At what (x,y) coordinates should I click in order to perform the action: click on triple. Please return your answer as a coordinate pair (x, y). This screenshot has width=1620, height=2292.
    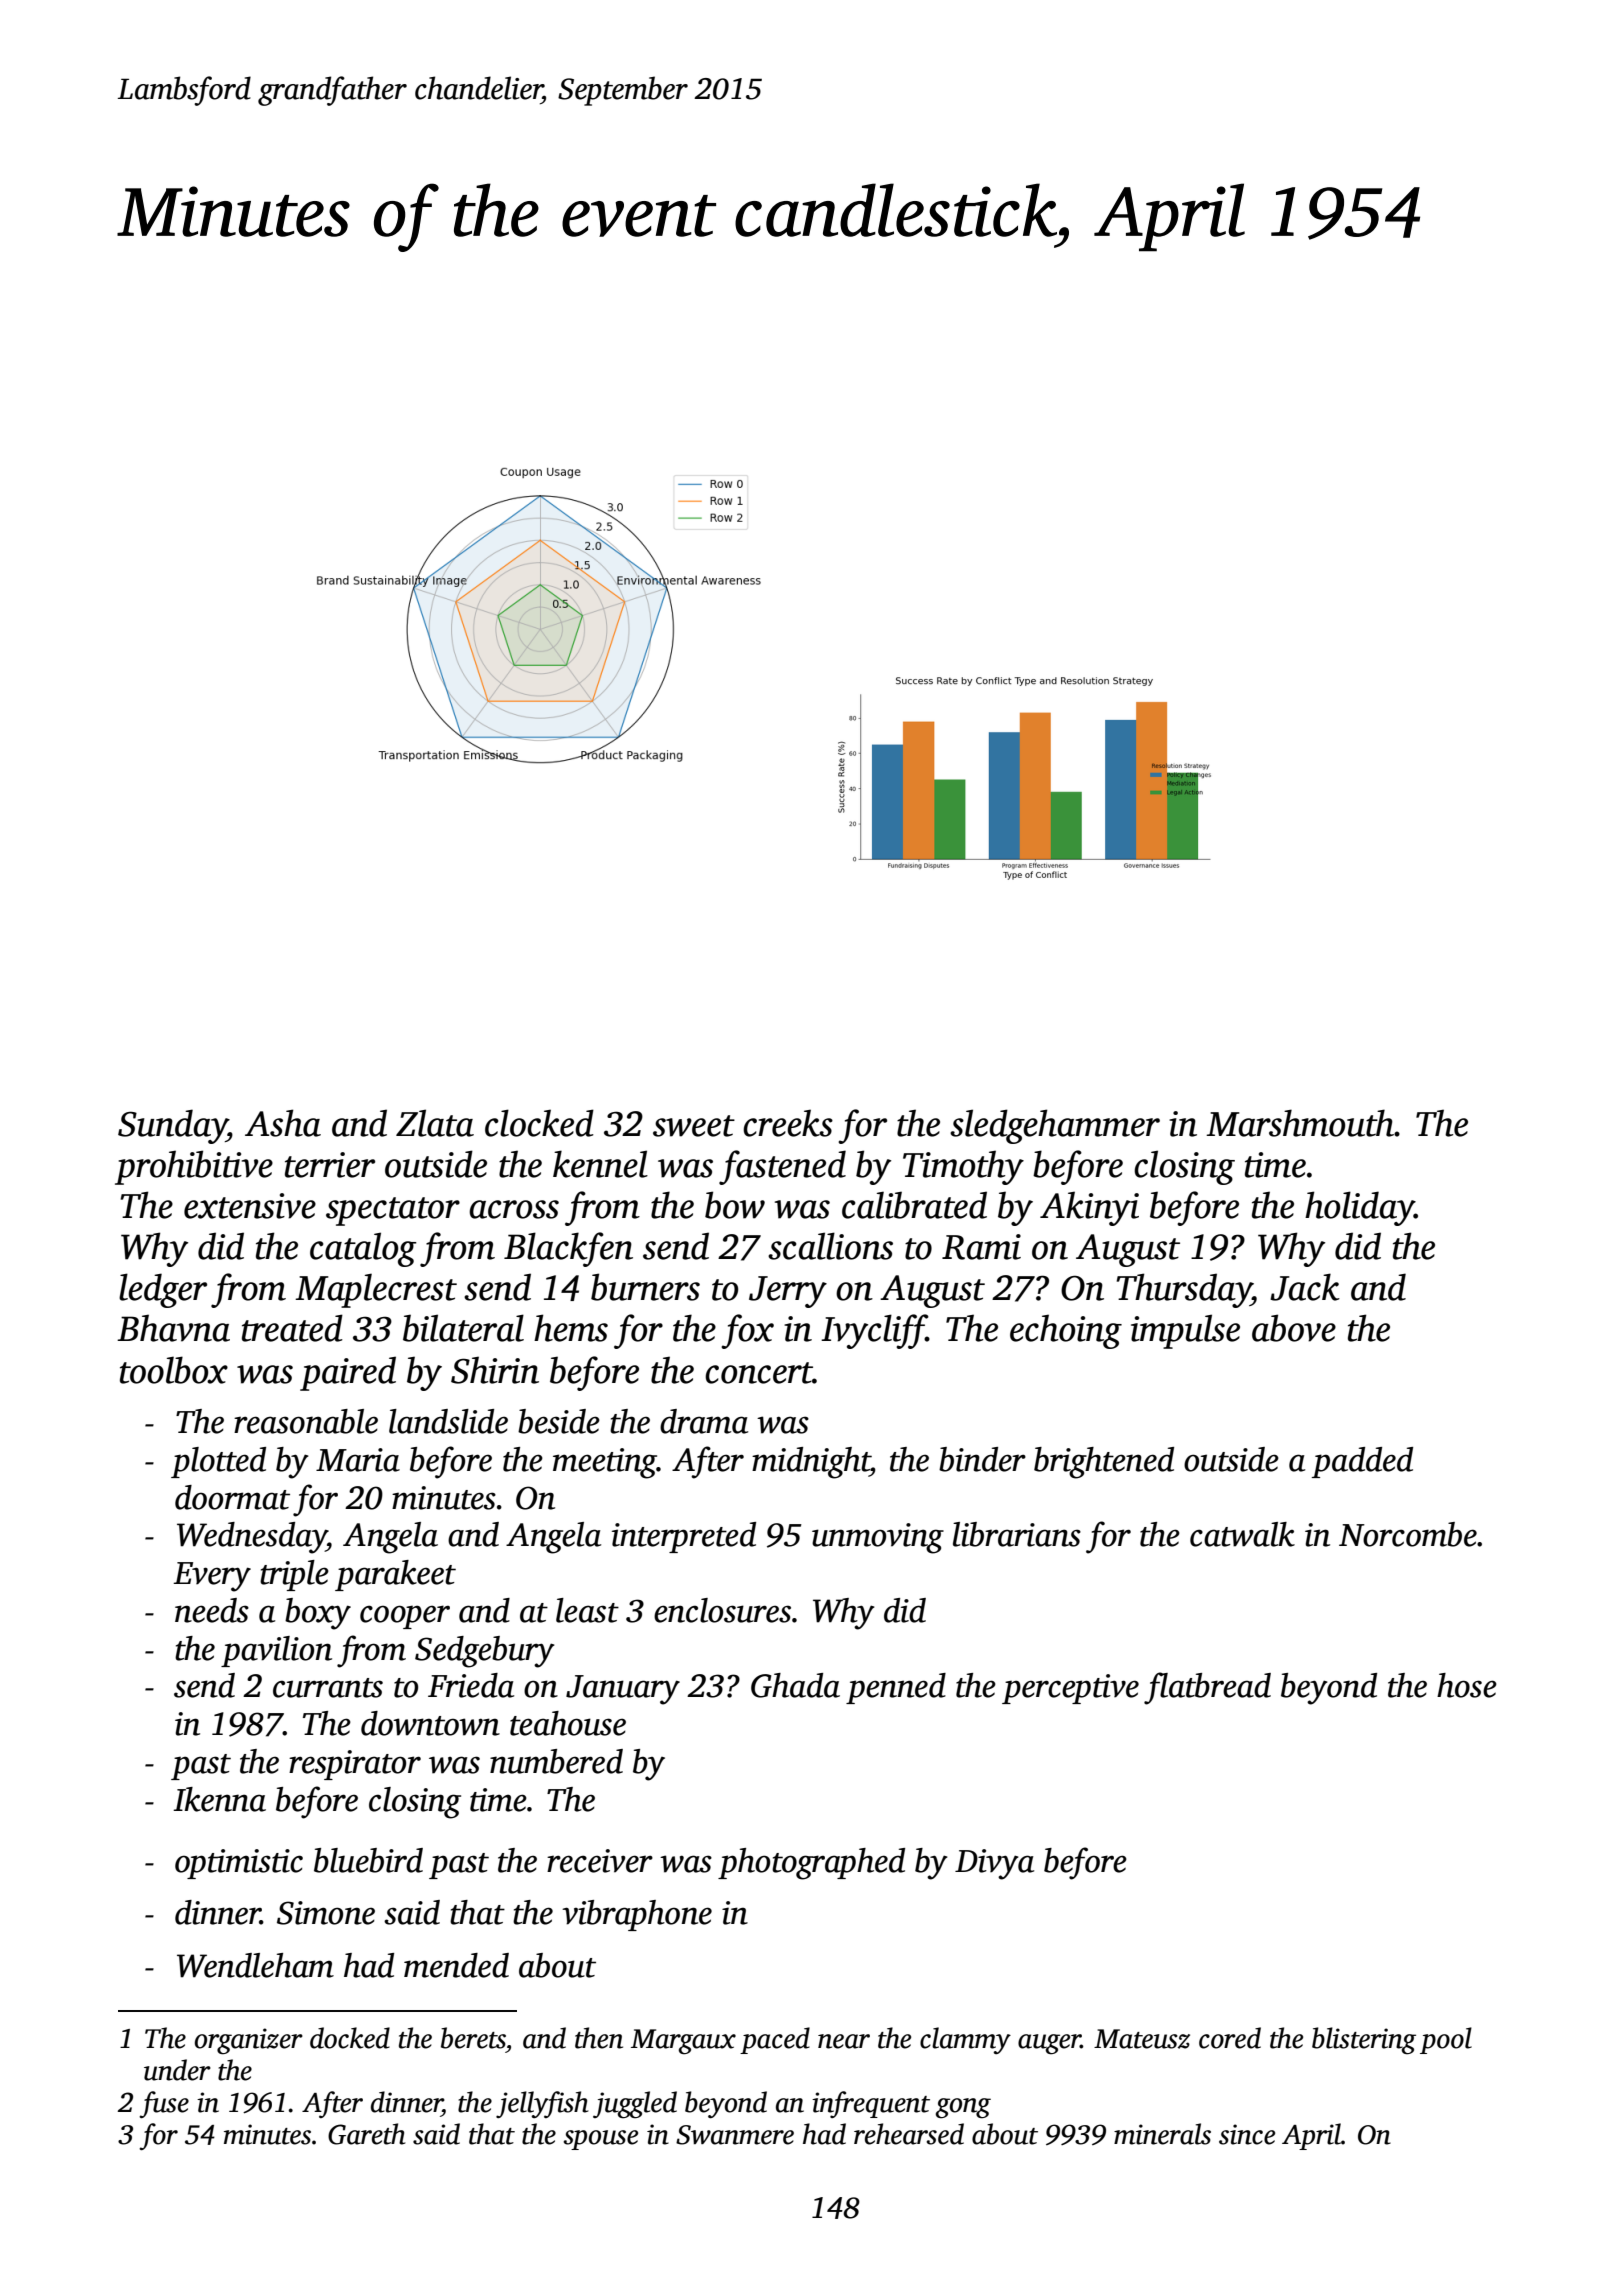
    Looking at the image, I should click on (294, 1575).
